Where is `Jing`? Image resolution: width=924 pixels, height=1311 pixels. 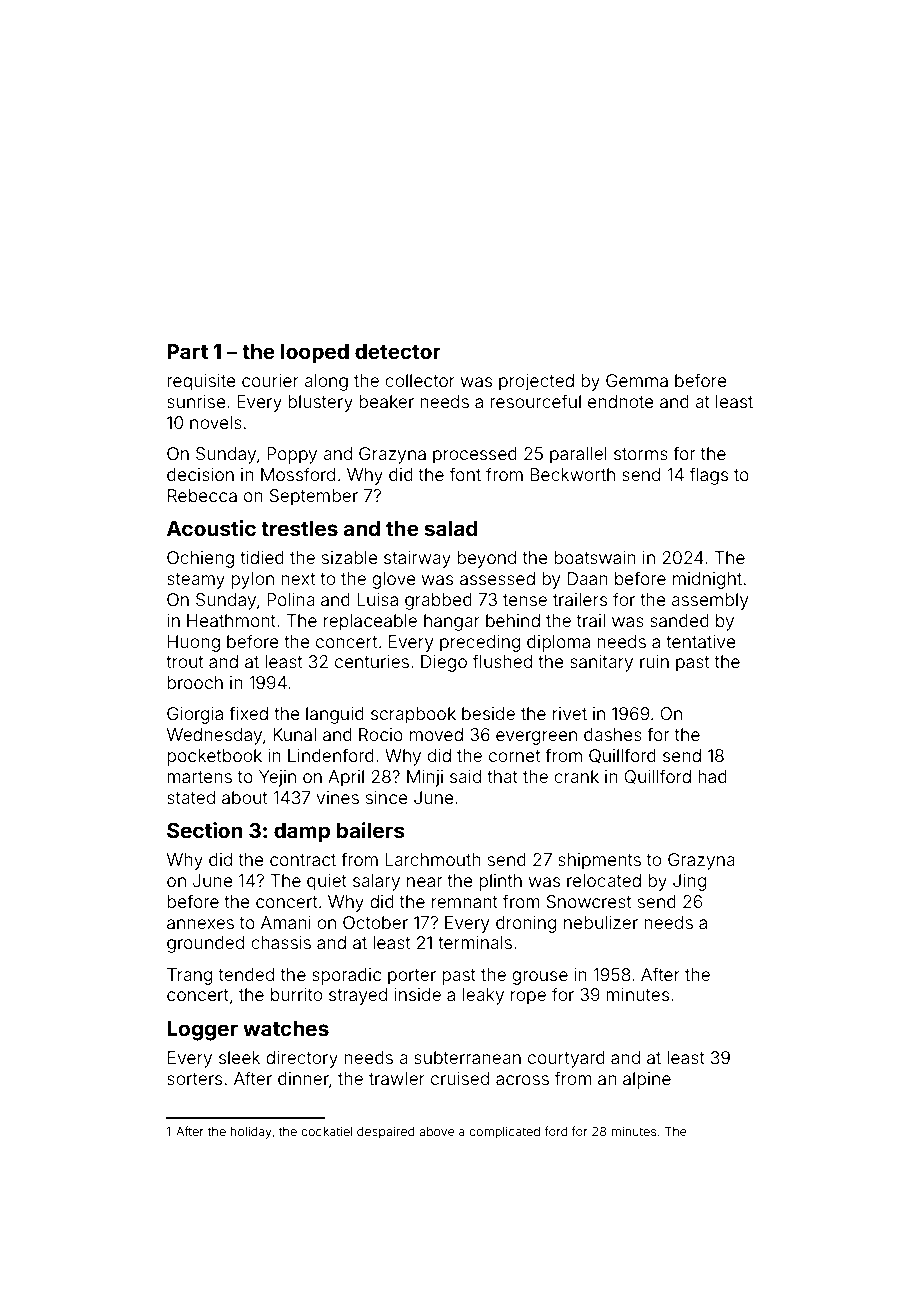
Jing is located at coordinates (689, 882).
